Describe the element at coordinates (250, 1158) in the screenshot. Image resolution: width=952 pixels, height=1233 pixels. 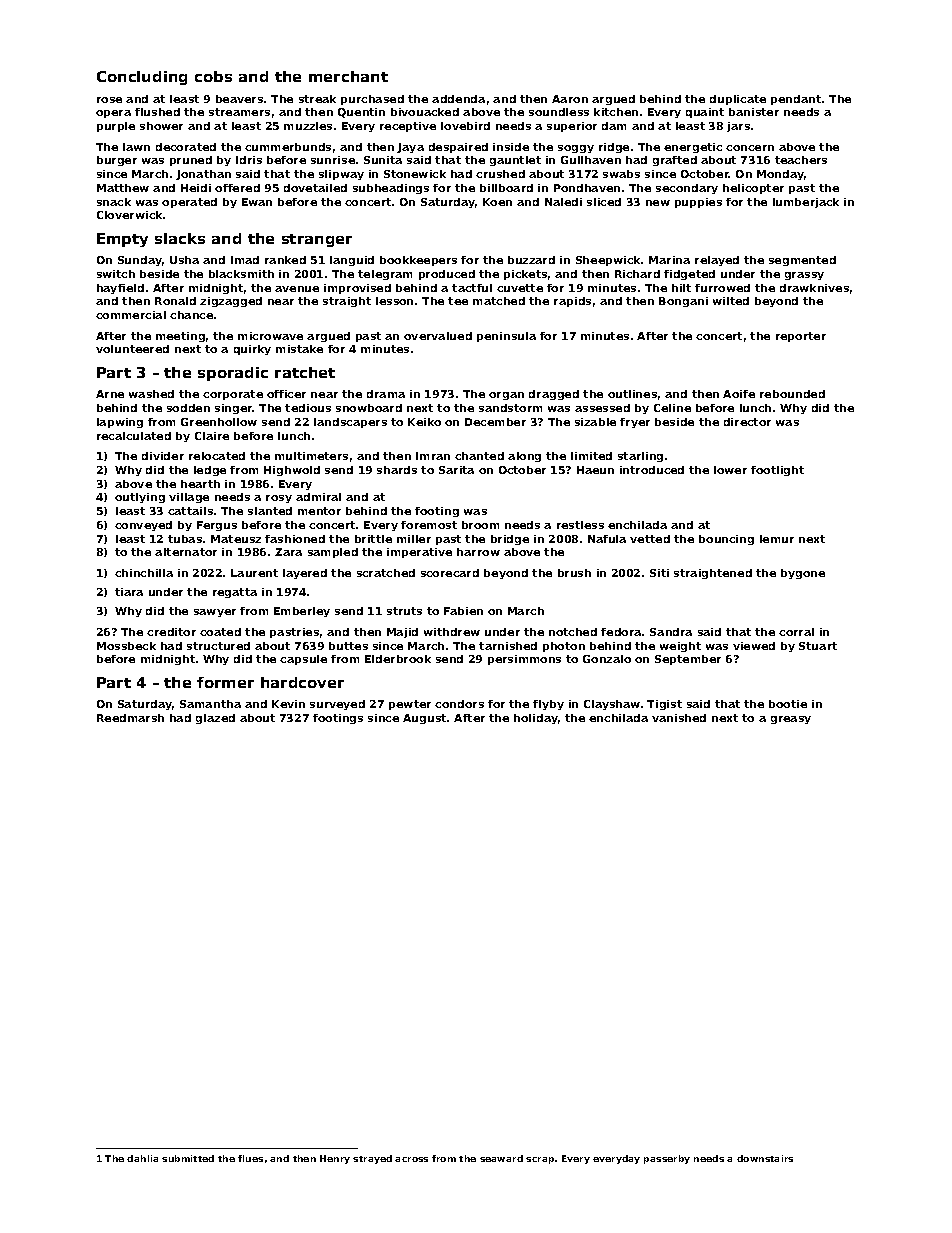
I see `flues` at that location.
